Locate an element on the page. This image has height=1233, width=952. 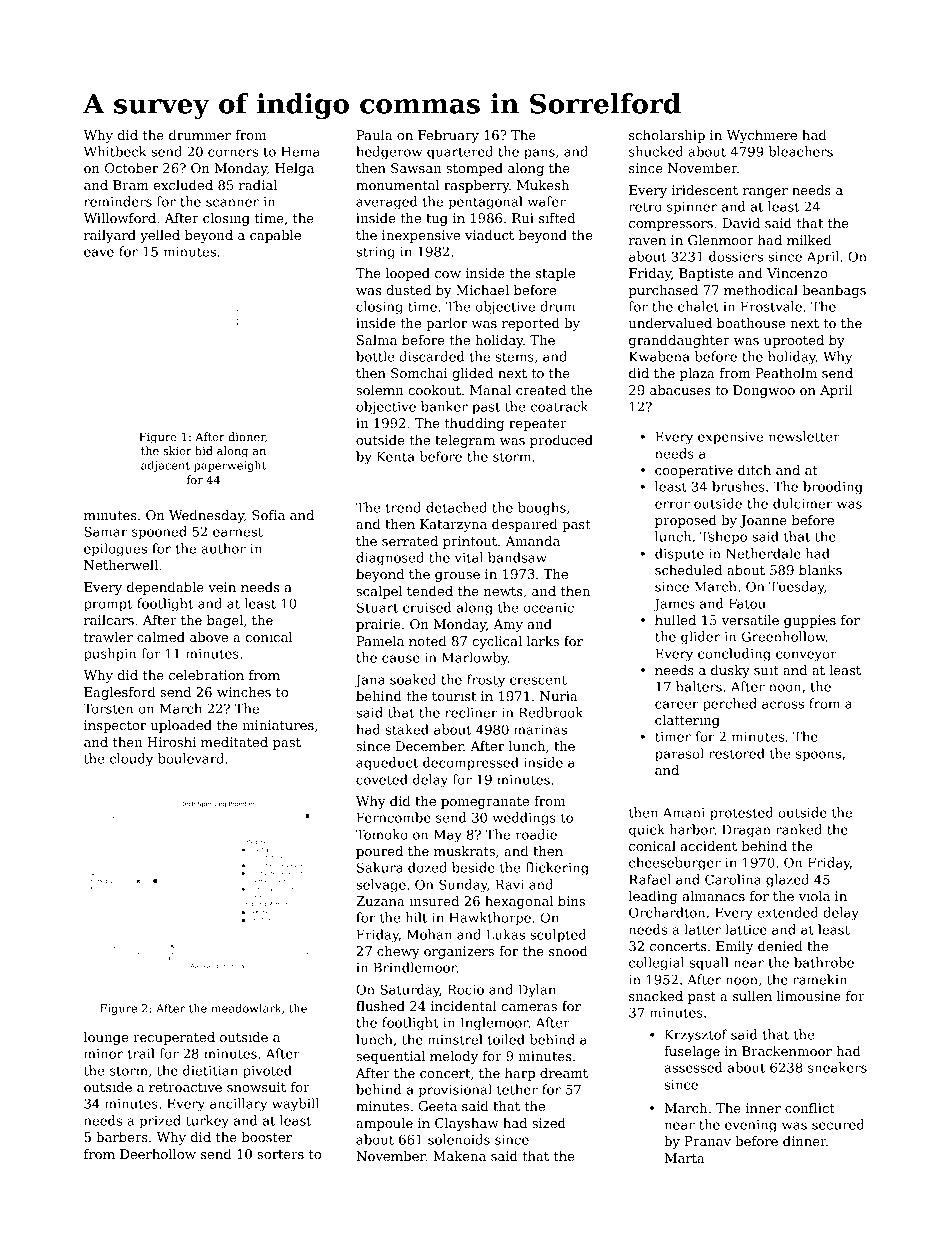
poured is located at coordinates (379, 852).
